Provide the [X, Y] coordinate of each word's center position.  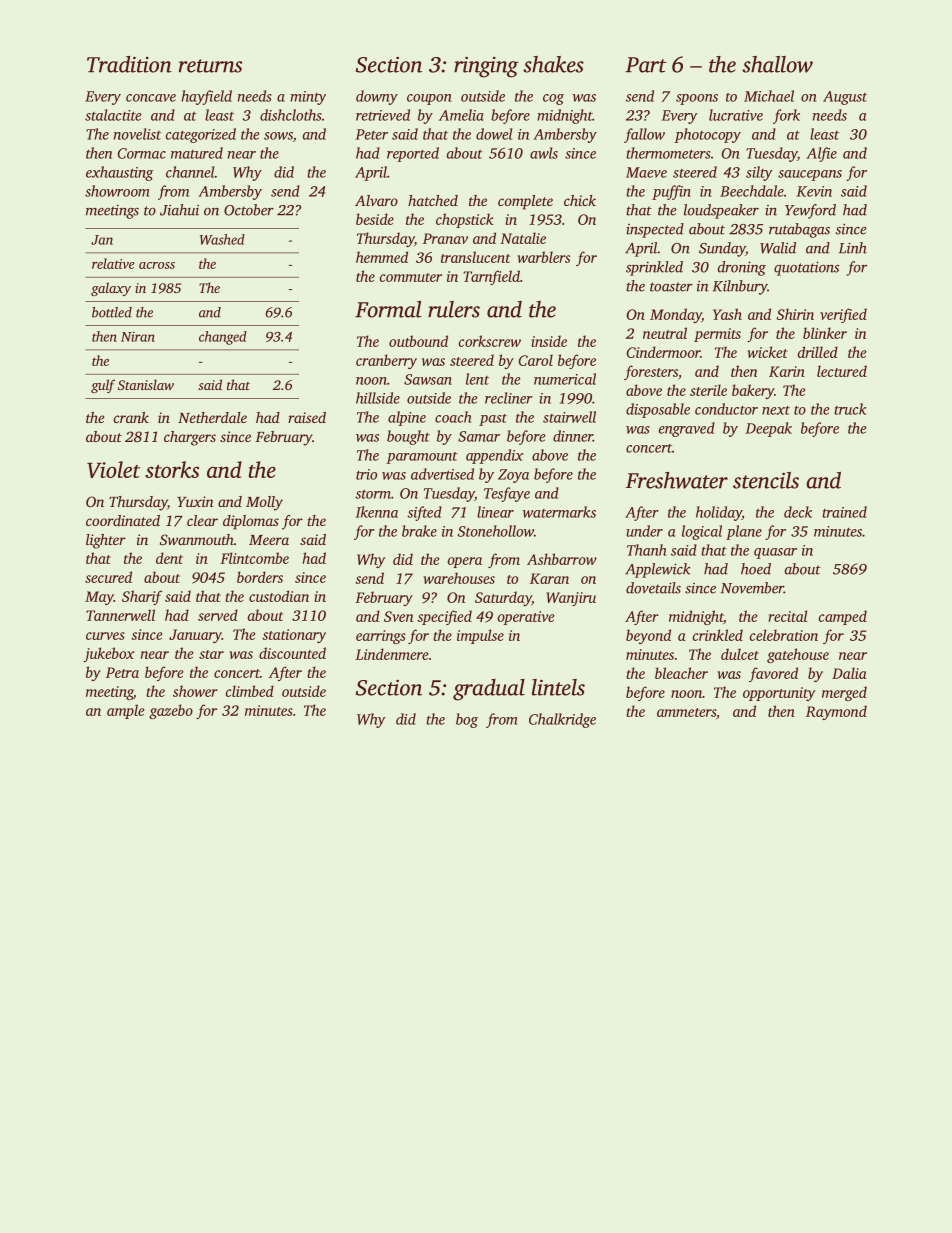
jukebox [109, 654]
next [776, 410]
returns [210, 66]
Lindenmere [391, 654]
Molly [264, 503]
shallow [777, 64]
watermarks [559, 512]
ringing [486, 67]
